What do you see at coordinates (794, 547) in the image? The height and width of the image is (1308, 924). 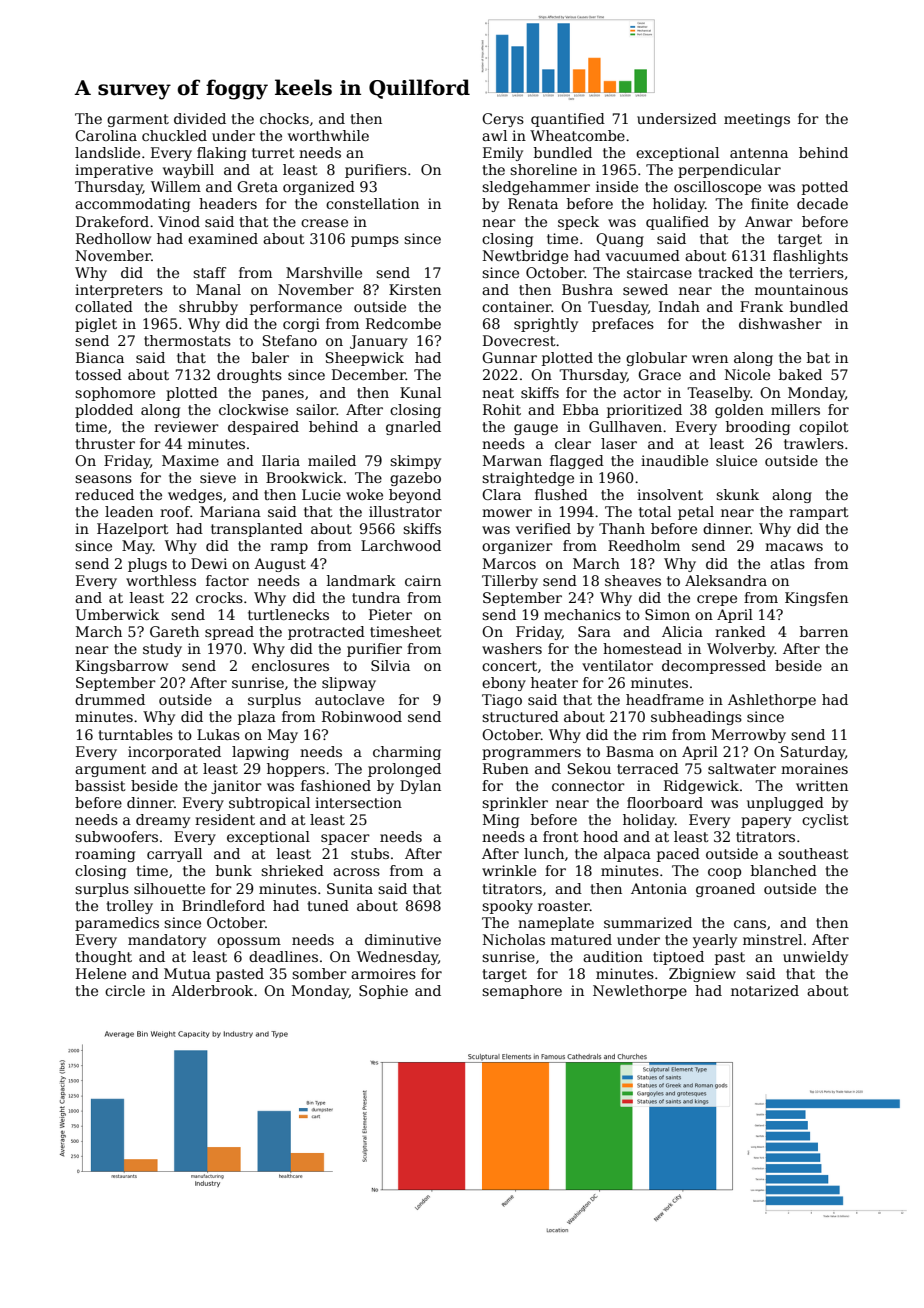 I see `macaws` at bounding box center [794, 547].
